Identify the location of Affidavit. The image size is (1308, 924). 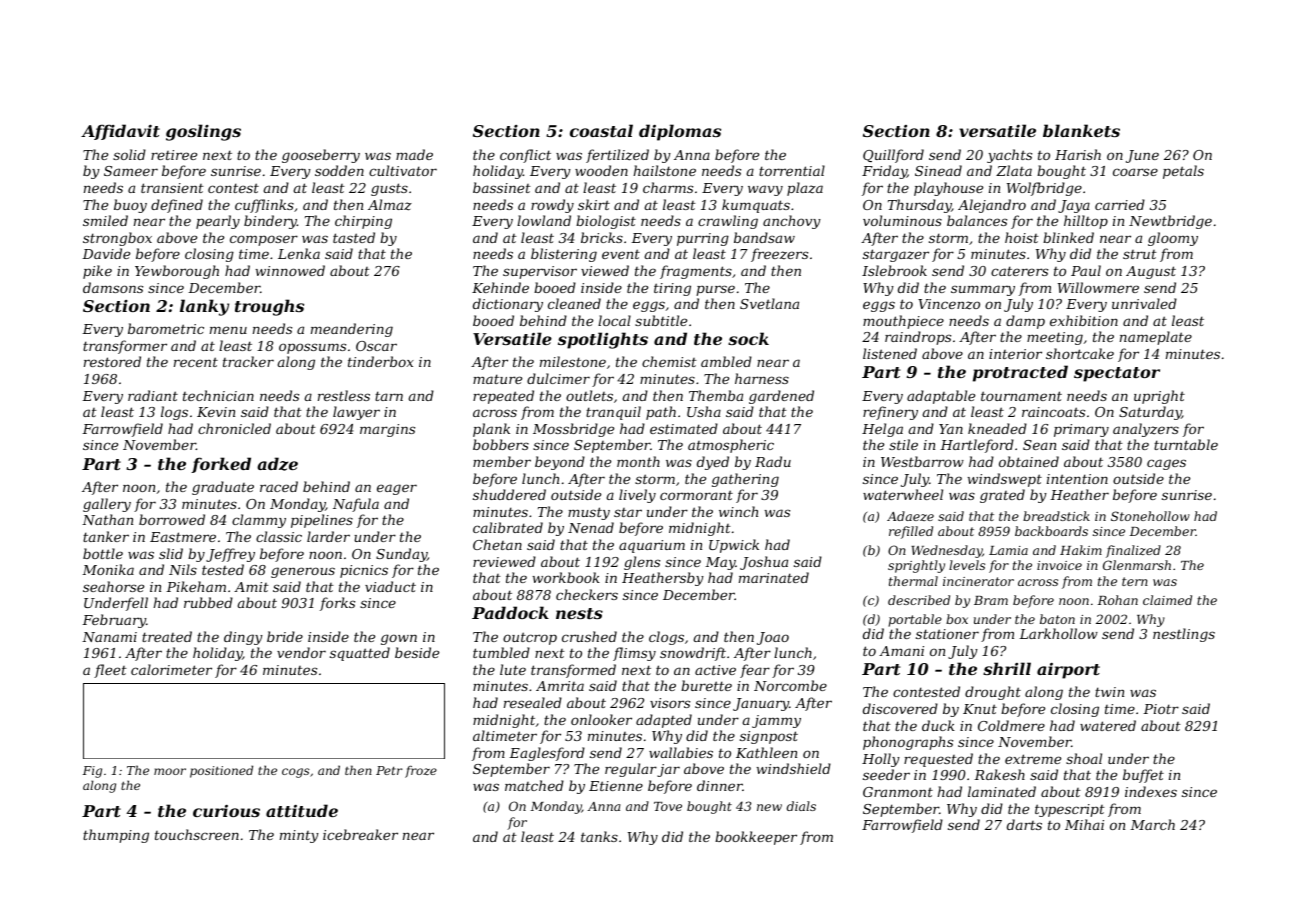
(120, 132).
